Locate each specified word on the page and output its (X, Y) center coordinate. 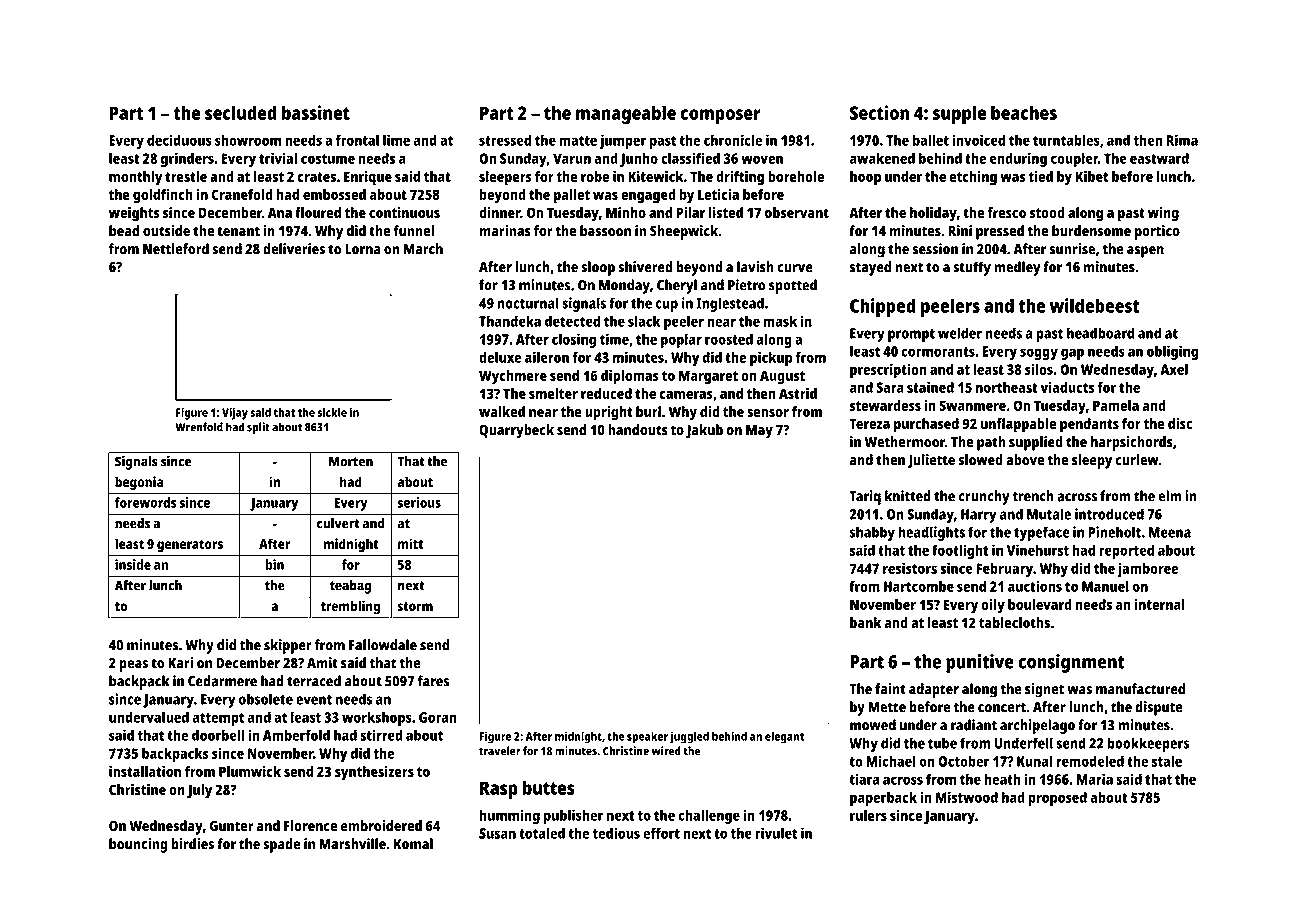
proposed (1058, 799)
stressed (505, 140)
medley (1017, 268)
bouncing (138, 845)
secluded (241, 112)
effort (661, 833)
